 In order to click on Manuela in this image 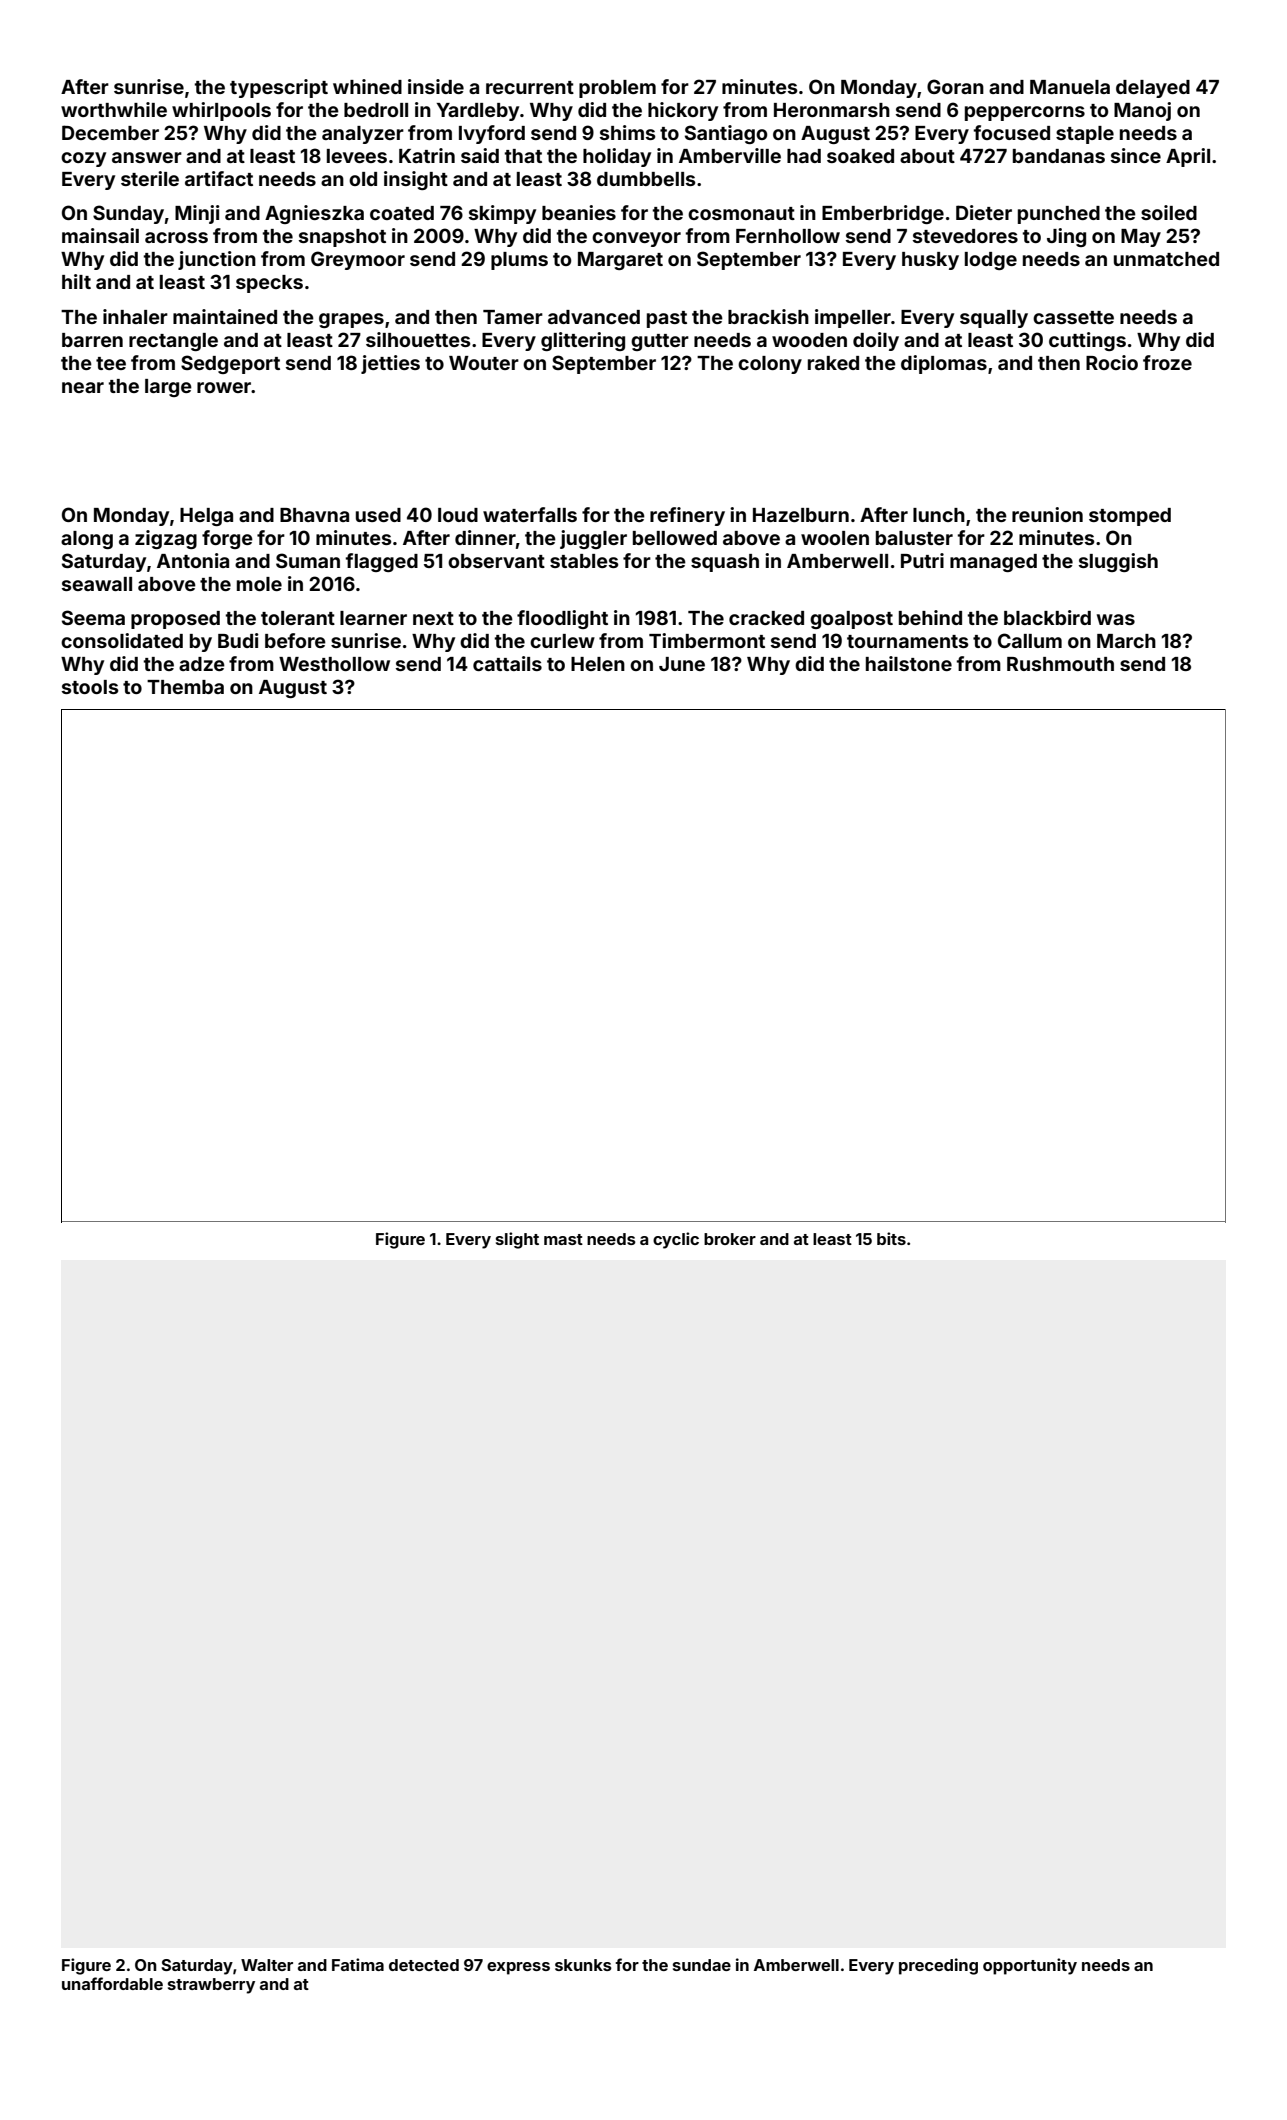, I will do `click(1070, 87)`.
